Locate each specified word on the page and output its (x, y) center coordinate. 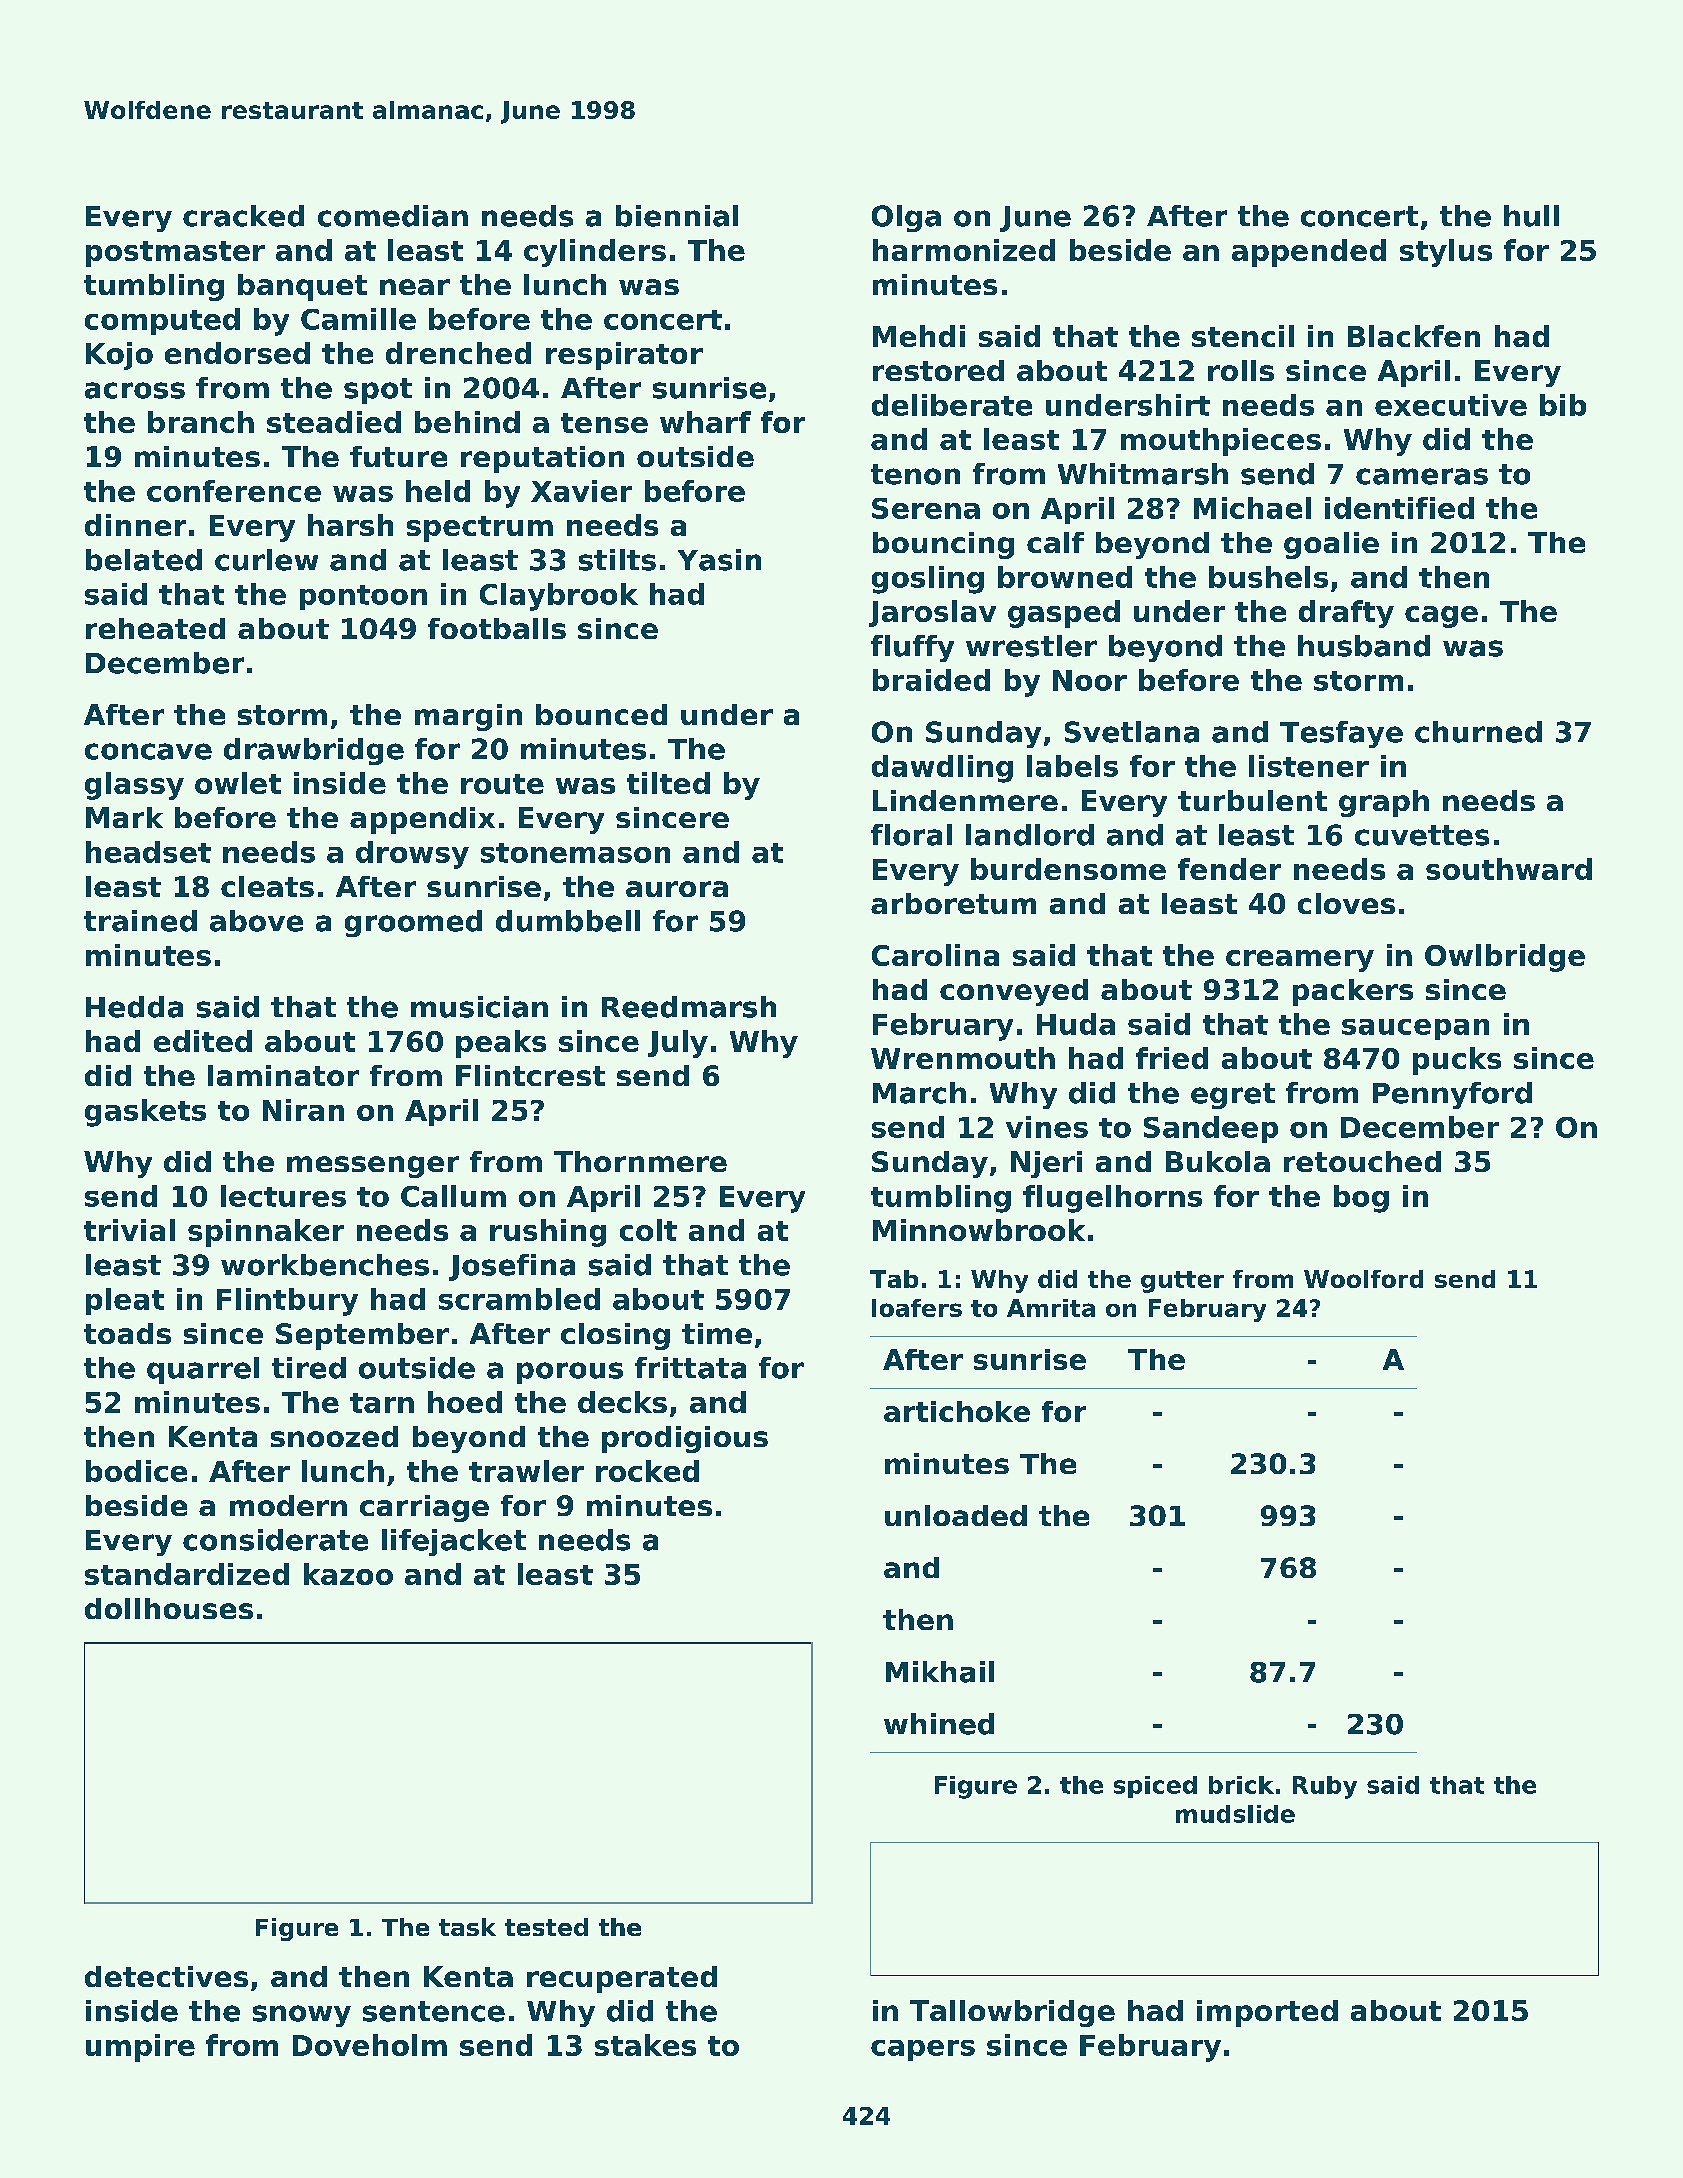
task (467, 1927)
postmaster (175, 254)
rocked (647, 1471)
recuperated (622, 1979)
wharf (705, 422)
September (362, 1336)
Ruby (1325, 1787)
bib (1563, 405)
